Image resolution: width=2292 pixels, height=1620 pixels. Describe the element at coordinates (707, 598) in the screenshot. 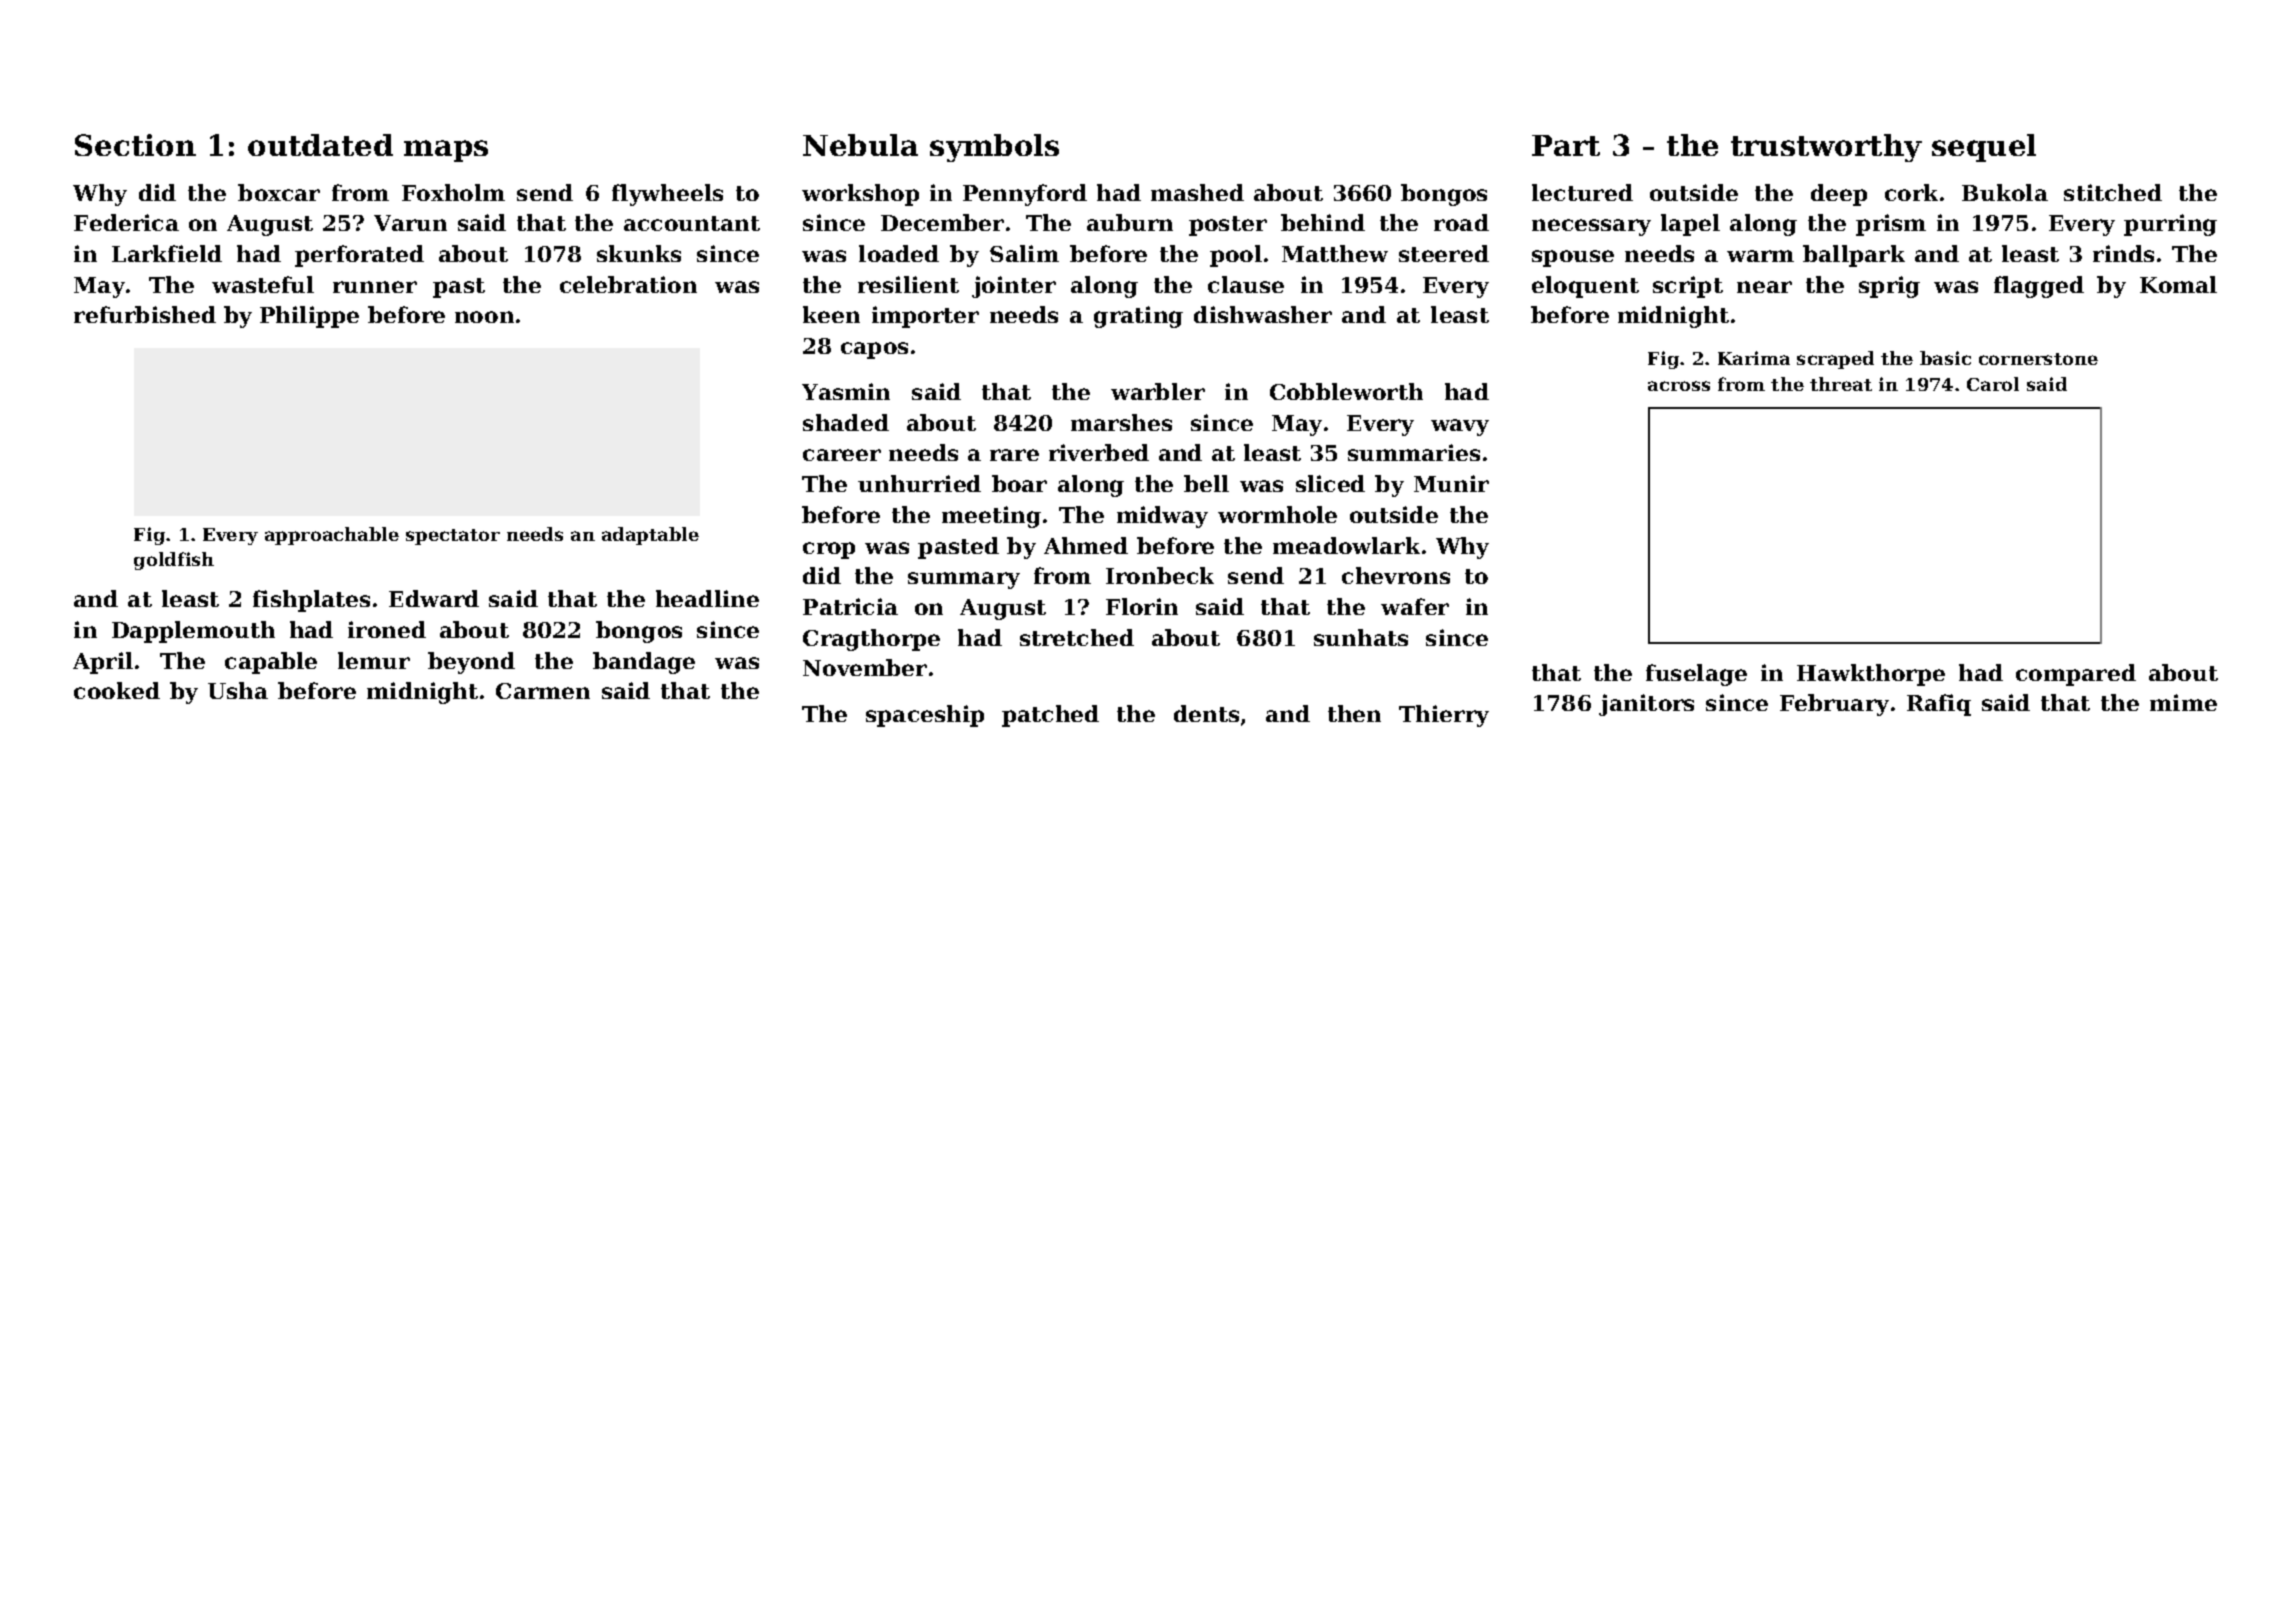

I see `headline` at that location.
